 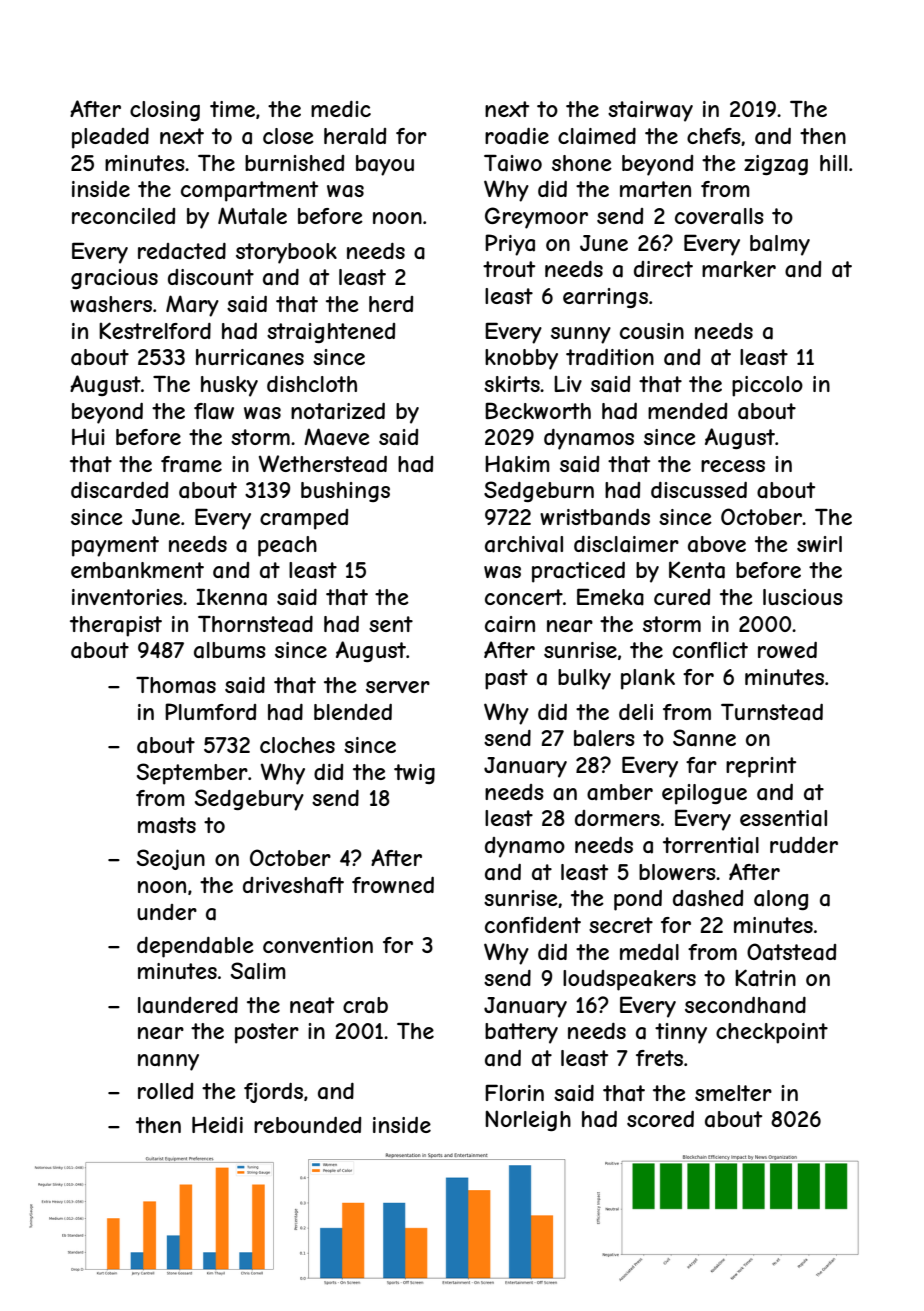 I want to click on stairway, so click(x=650, y=111).
